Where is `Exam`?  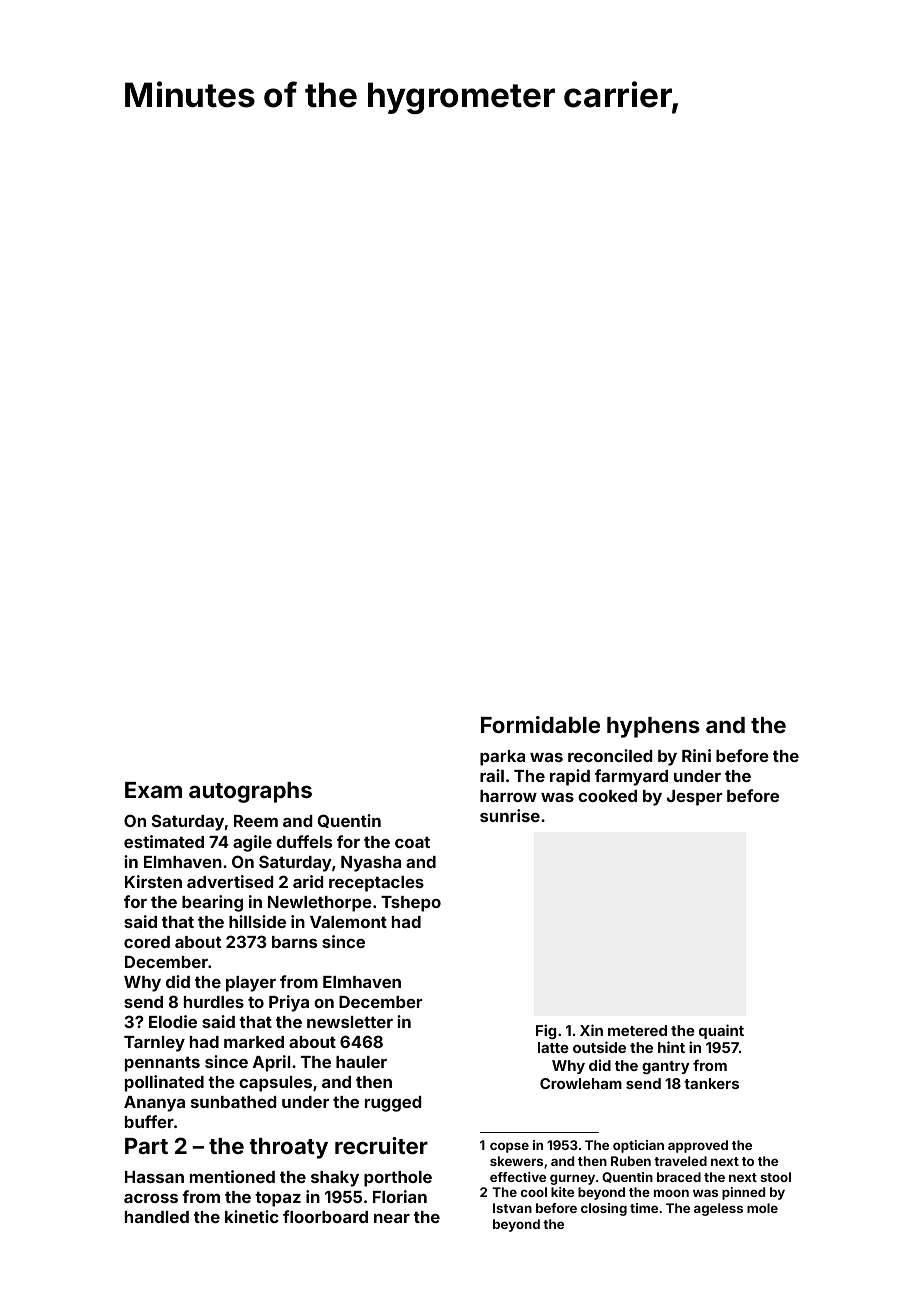
Exam is located at coordinates (153, 790).
